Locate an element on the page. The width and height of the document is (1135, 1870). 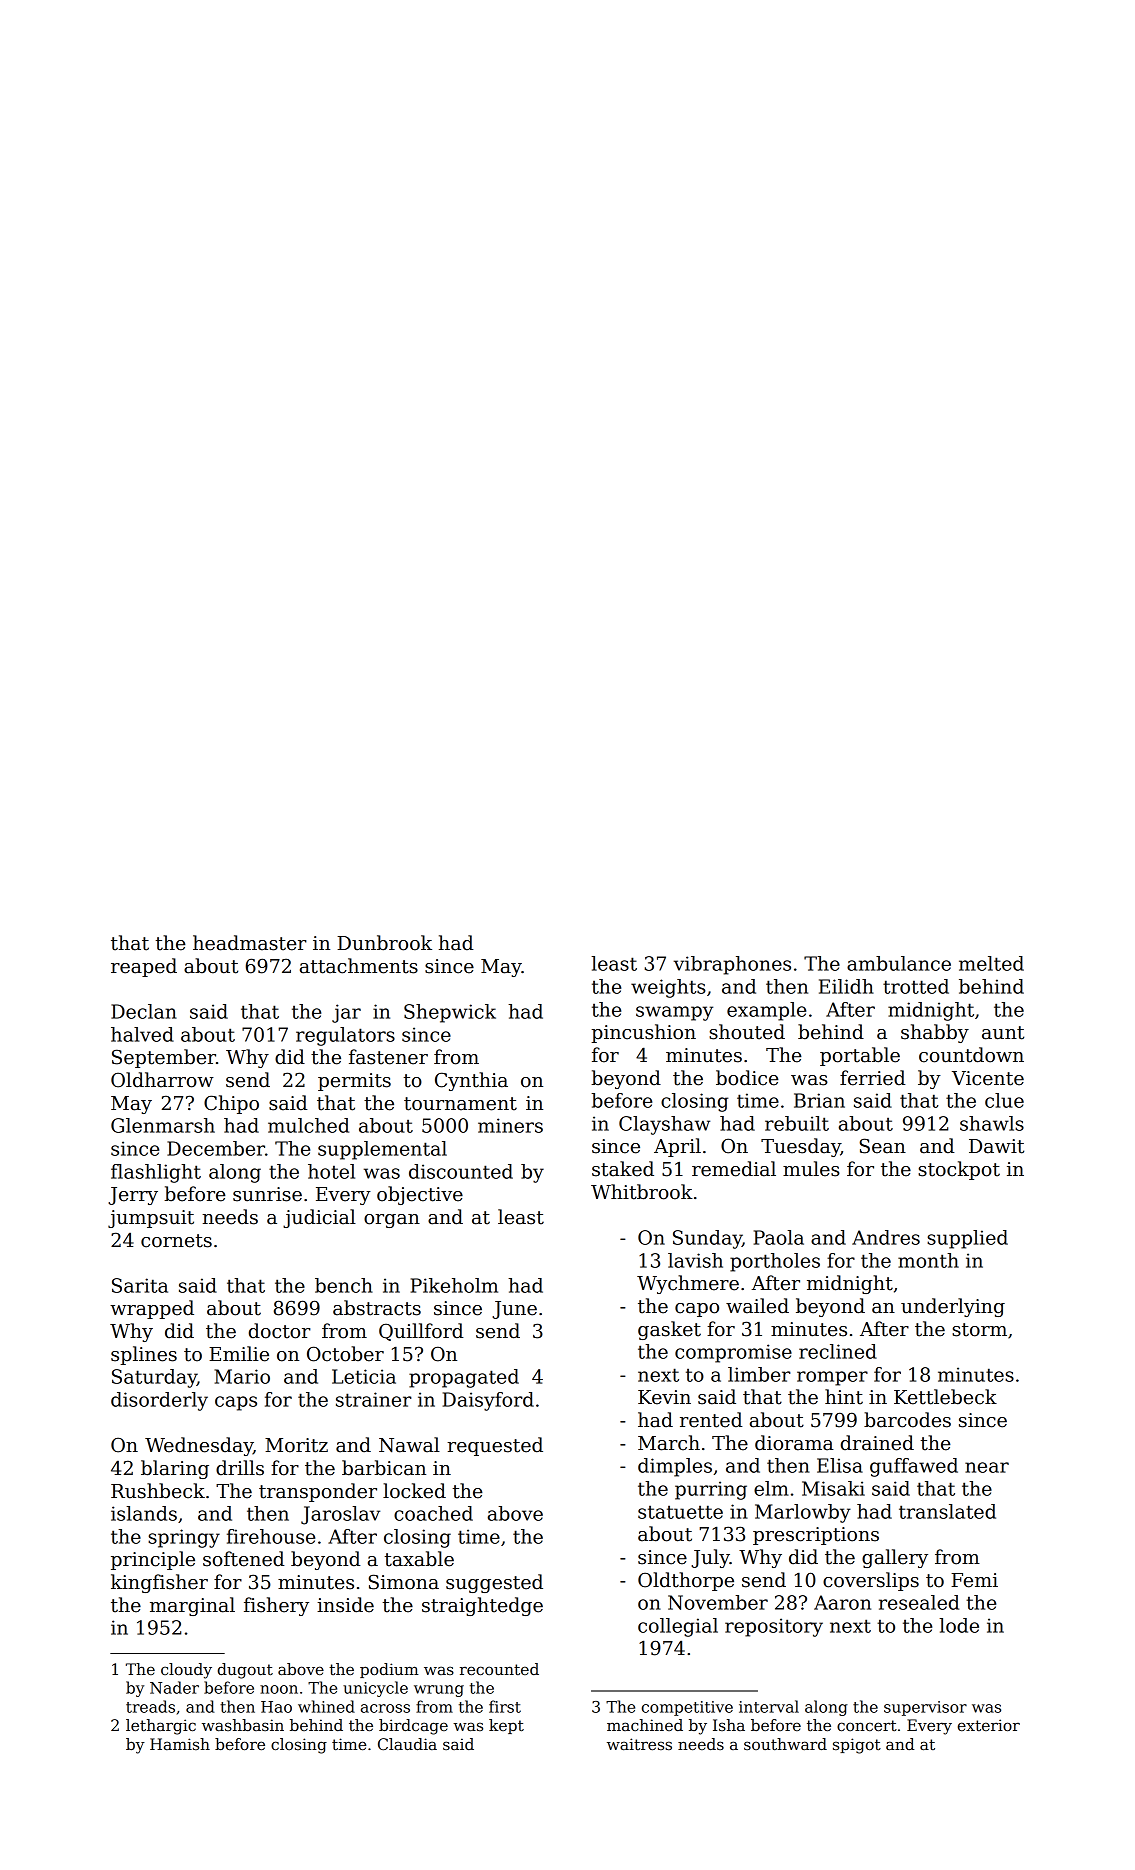
melted is located at coordinates (991, 963).
